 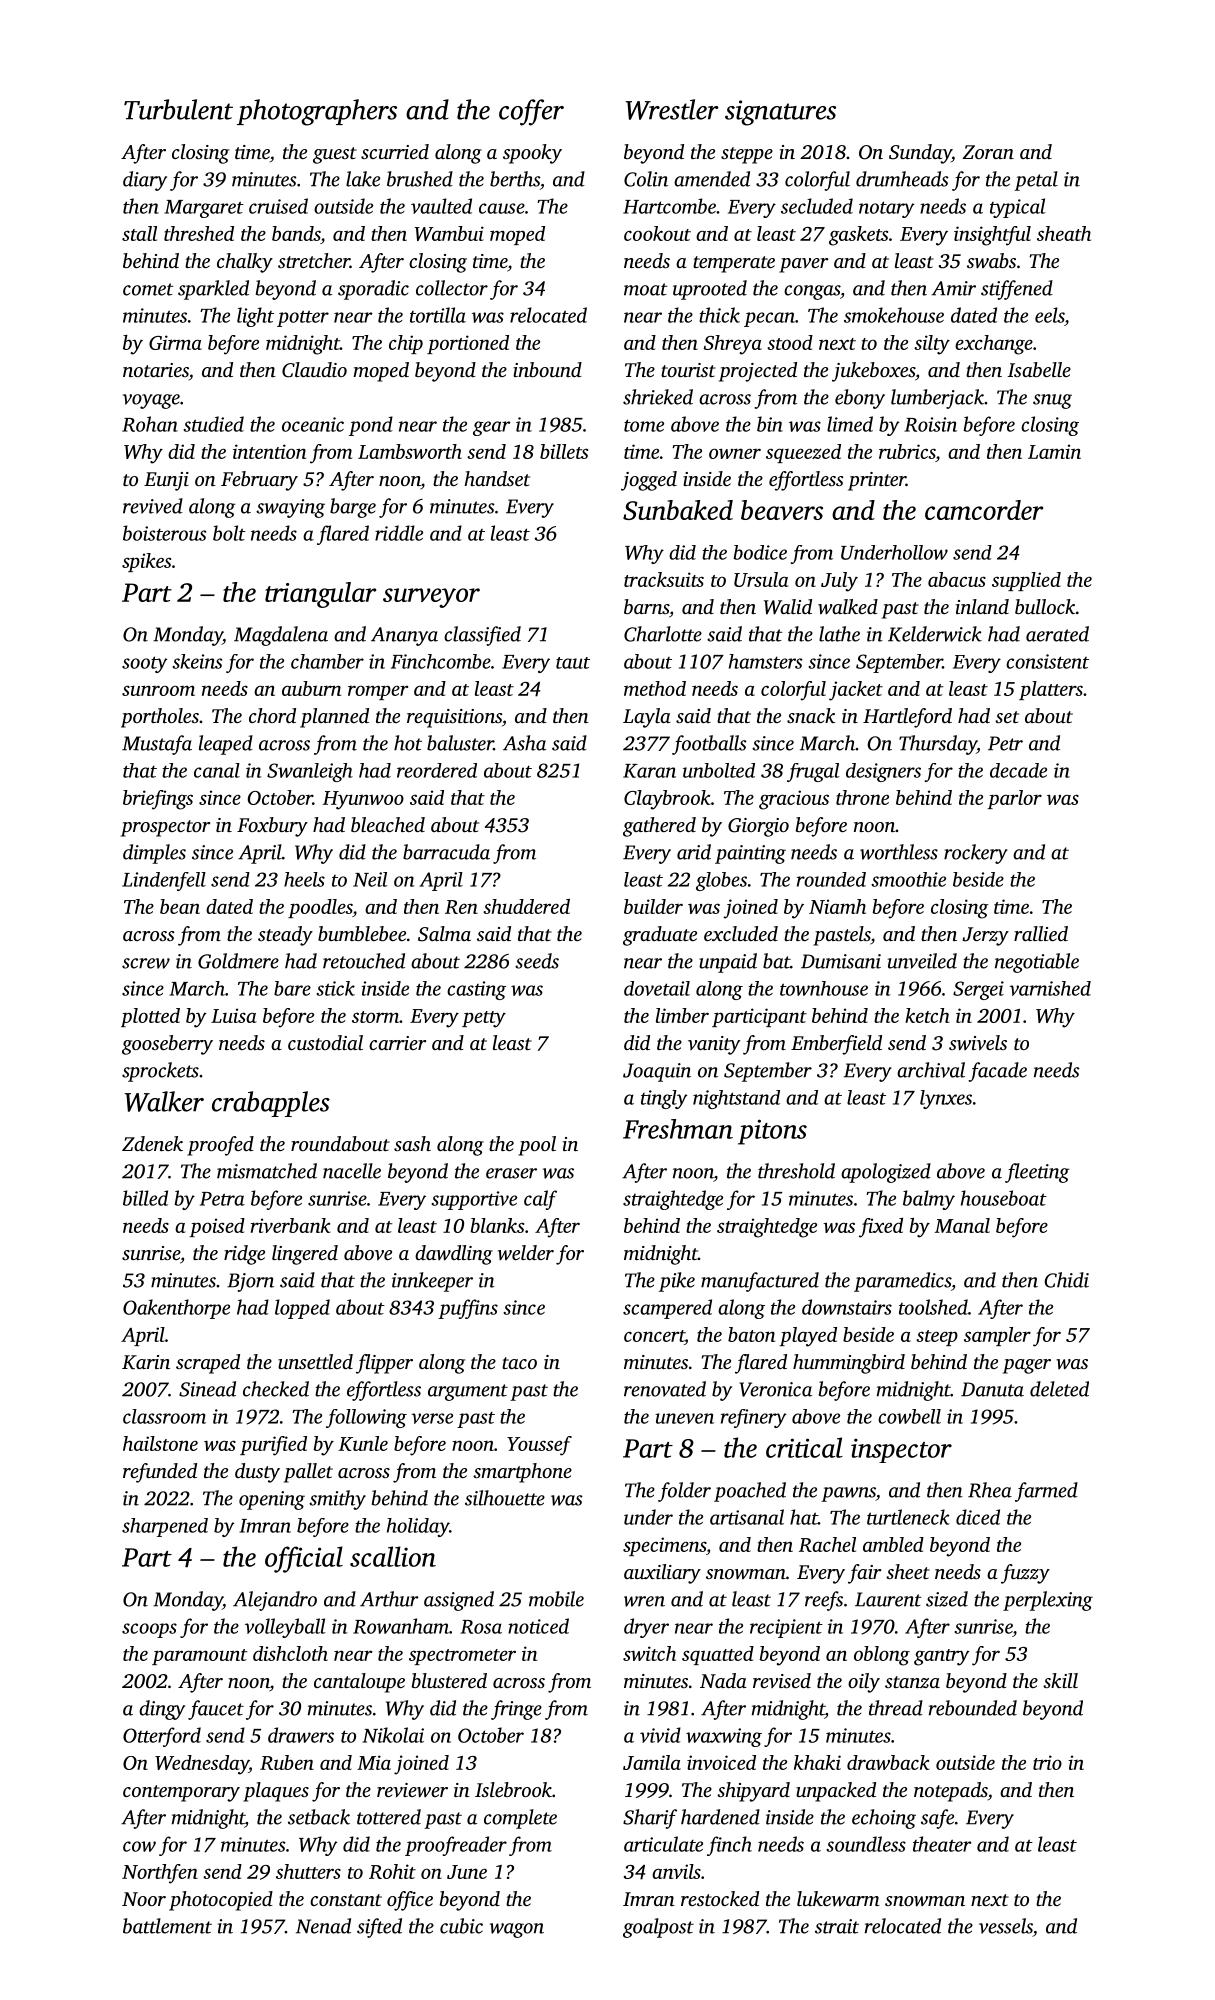 What do you see at coordinates (359, 1683) in the image?
I see `cantaloupe` at bounding box center [359, 1683].
